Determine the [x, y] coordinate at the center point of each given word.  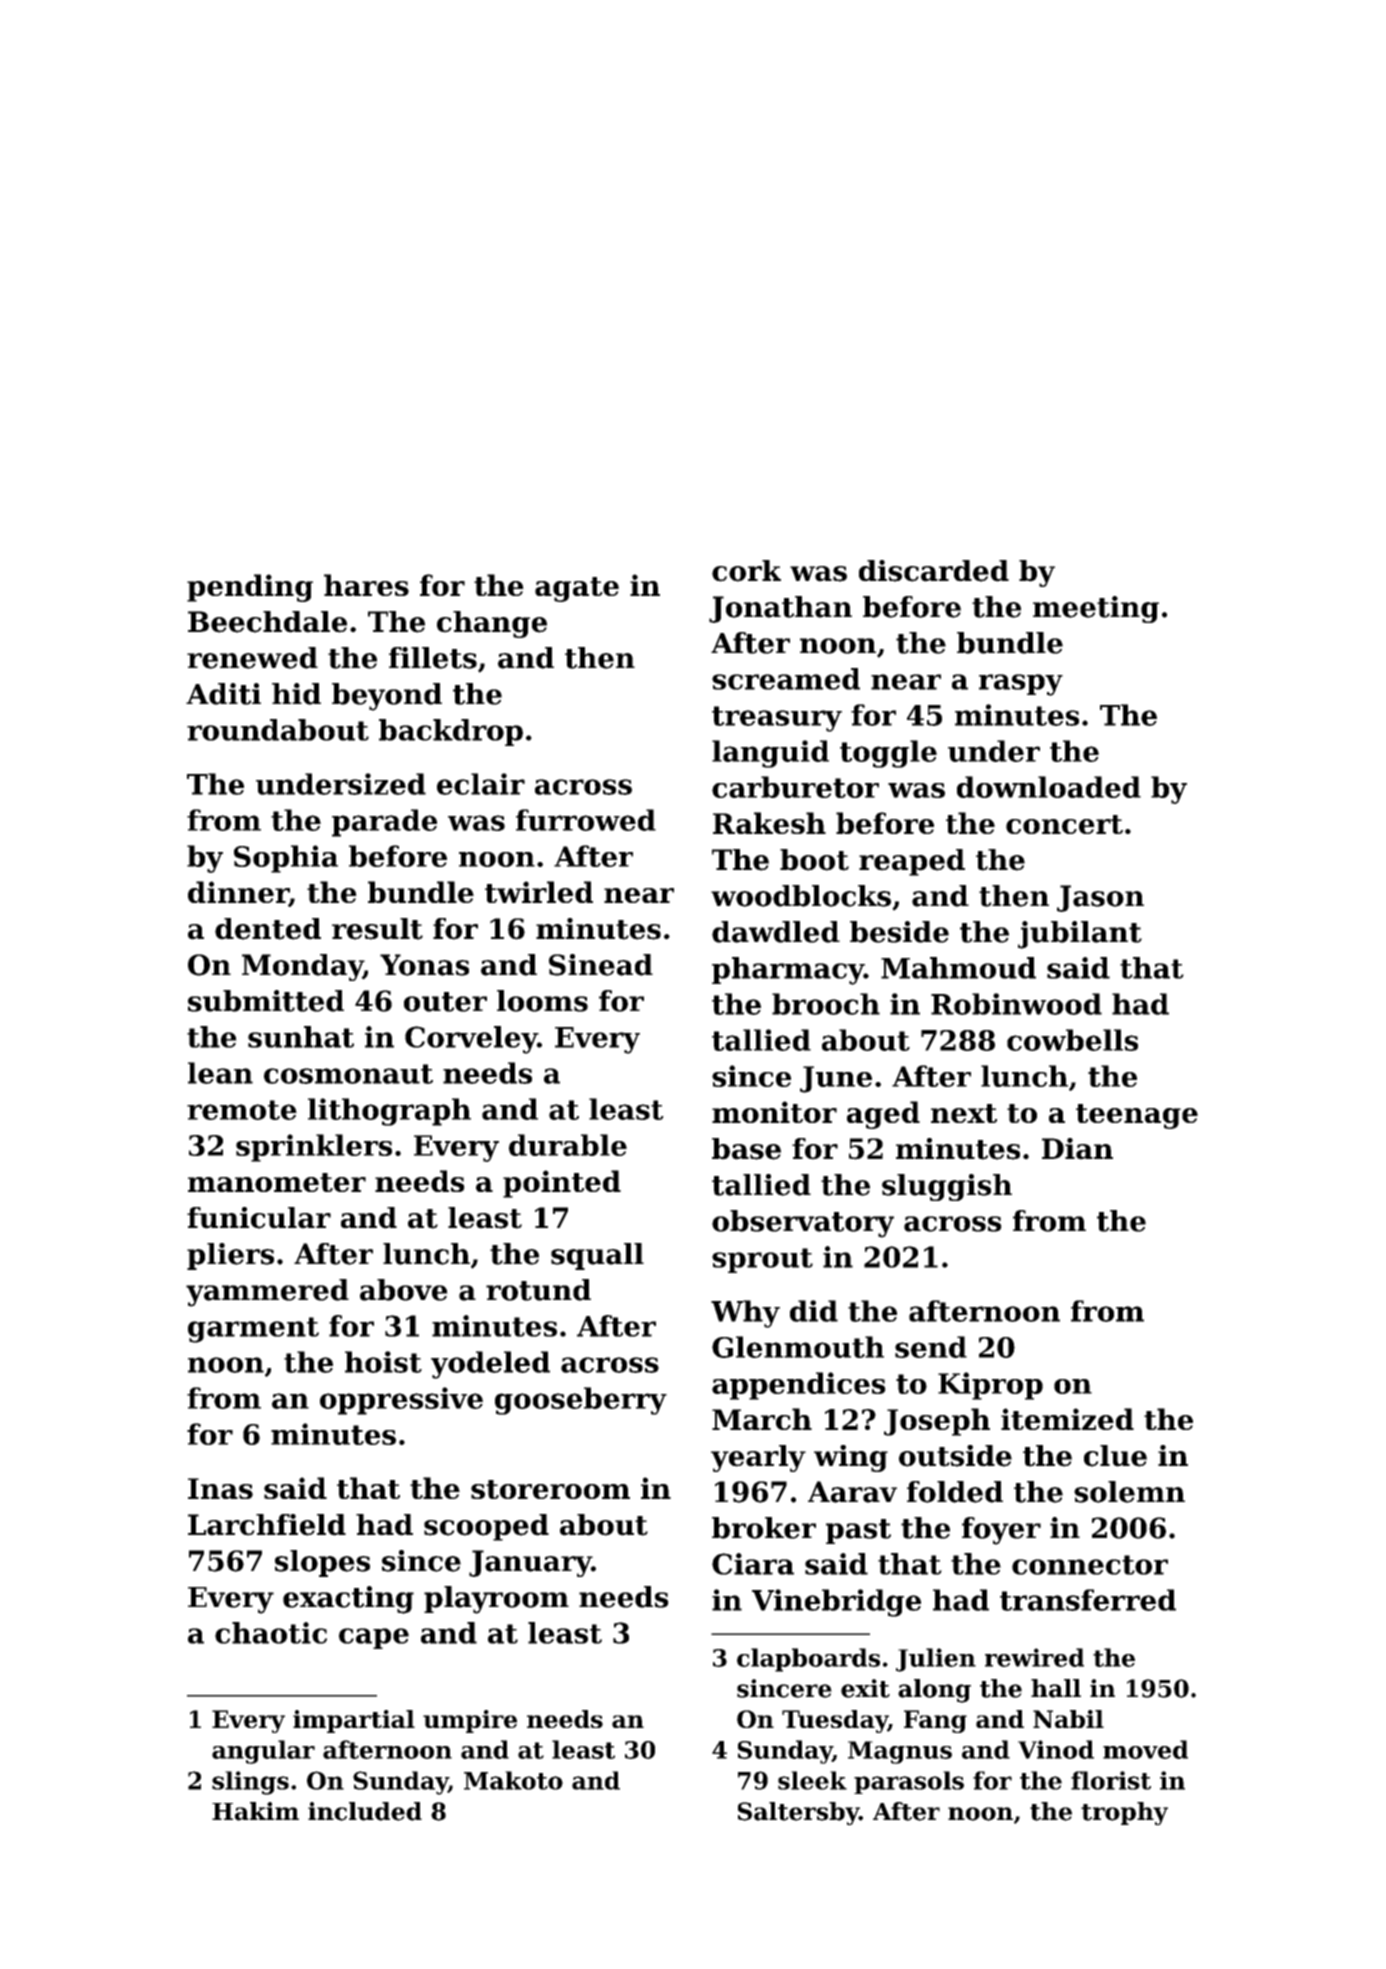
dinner [238, 893]
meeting [1096, 609]
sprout [762, 1260]
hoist [383, 1362]
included [365, 1811]
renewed [252, 658]
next [964, 1113]
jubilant [1080, 935]
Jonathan [780, 609]
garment [253, 1330]
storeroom [550, 1489]
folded [955, 1492]
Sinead [601, 965]
